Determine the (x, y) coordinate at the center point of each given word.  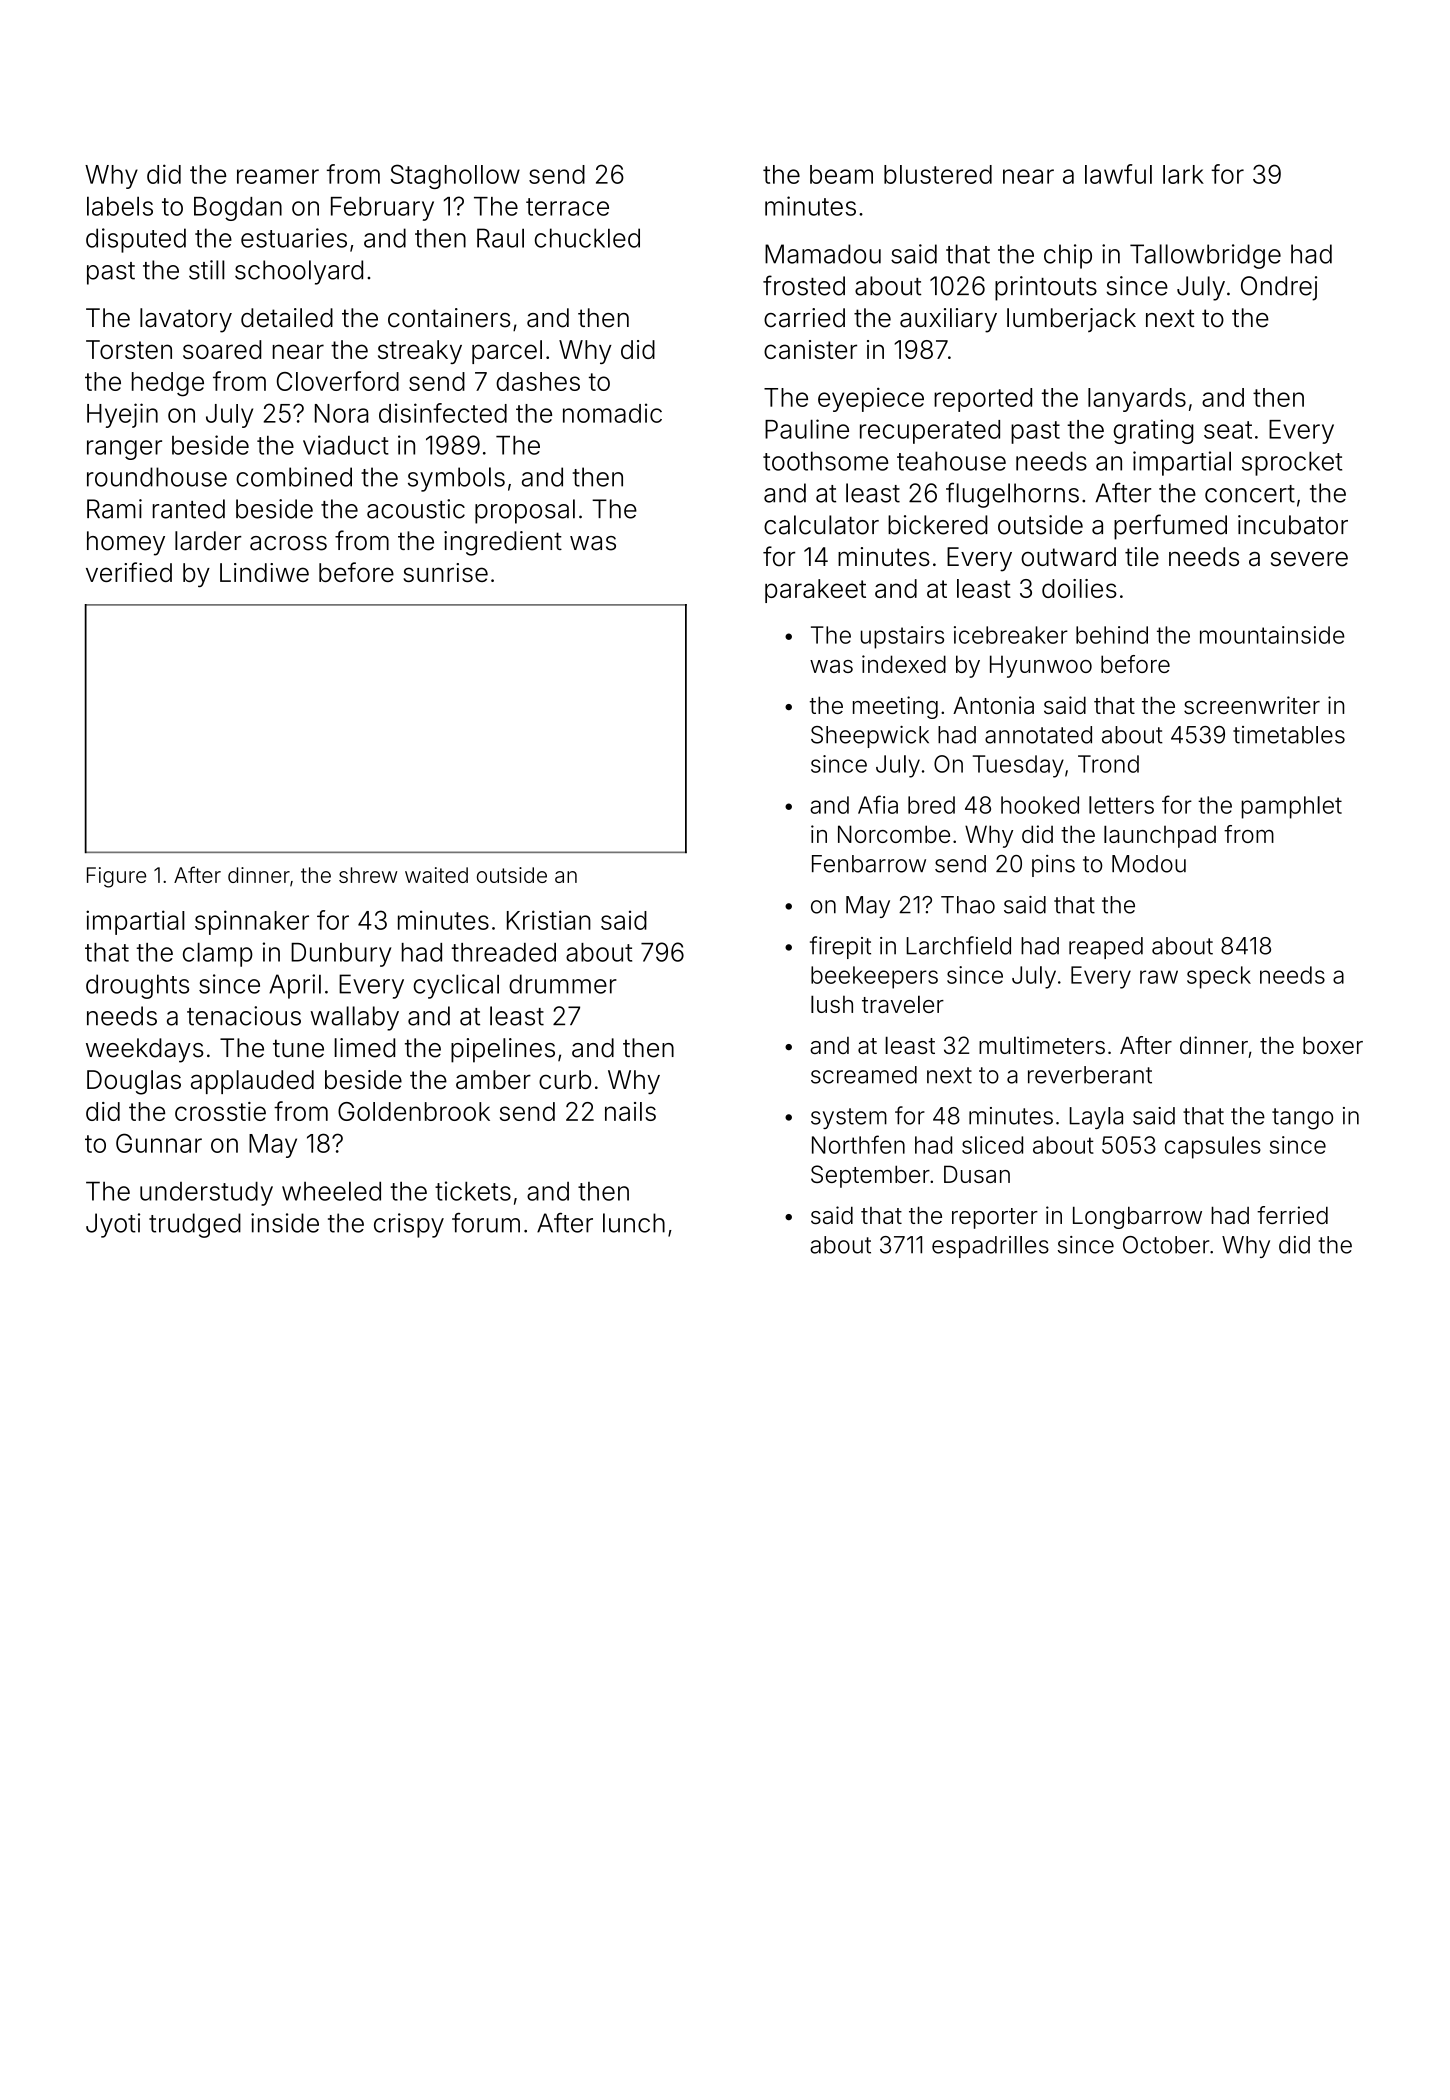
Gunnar (159, 1143)
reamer (278, 176)
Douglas (134, 1082)
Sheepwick (870, 737)
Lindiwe (264, 572)
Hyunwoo (1041, 666)
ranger (124, 450)
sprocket (1292, 463)
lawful (1118, 174)
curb (565, 1079)
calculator (821, 525)
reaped (1106, 948)
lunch (634, 1223)
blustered (938, 174)
